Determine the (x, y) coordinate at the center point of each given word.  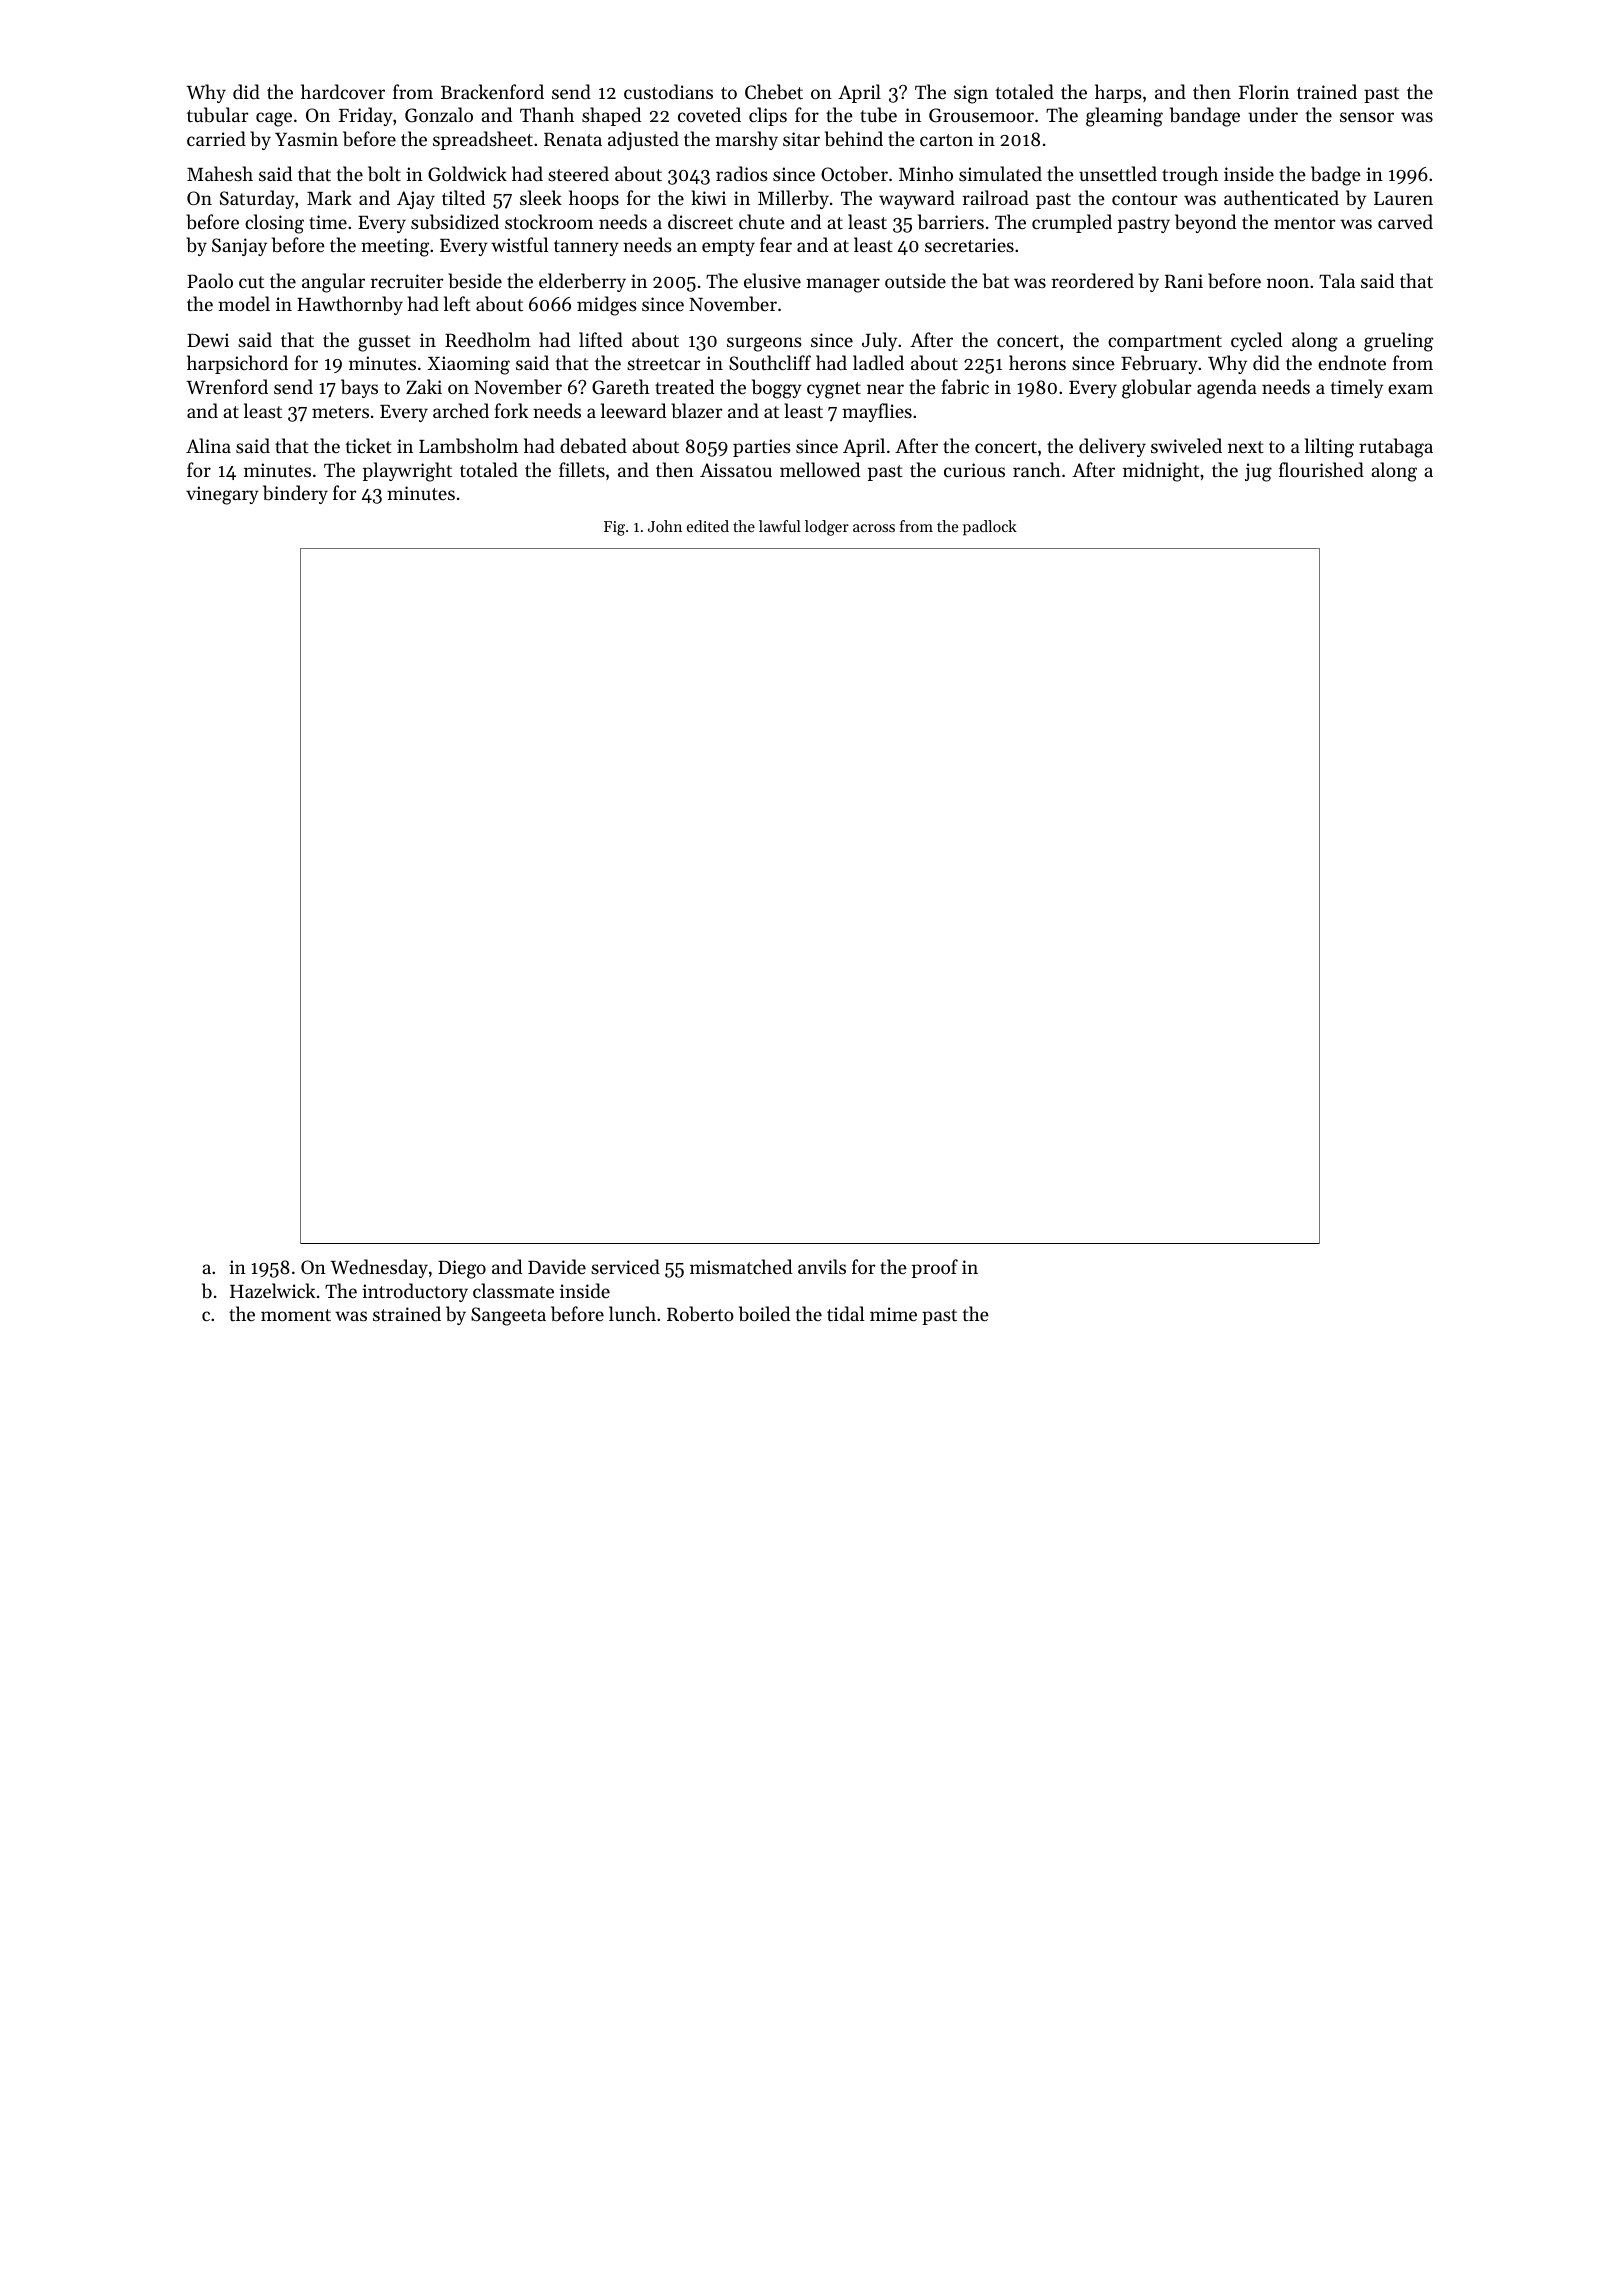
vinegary (222, 495)
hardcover (343, 91)
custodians (668, 91)
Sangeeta (508, 1316)
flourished (1321, 469)
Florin (1264, 91)
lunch (632, 1313)
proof (935, 1268)
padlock (990, 528)
